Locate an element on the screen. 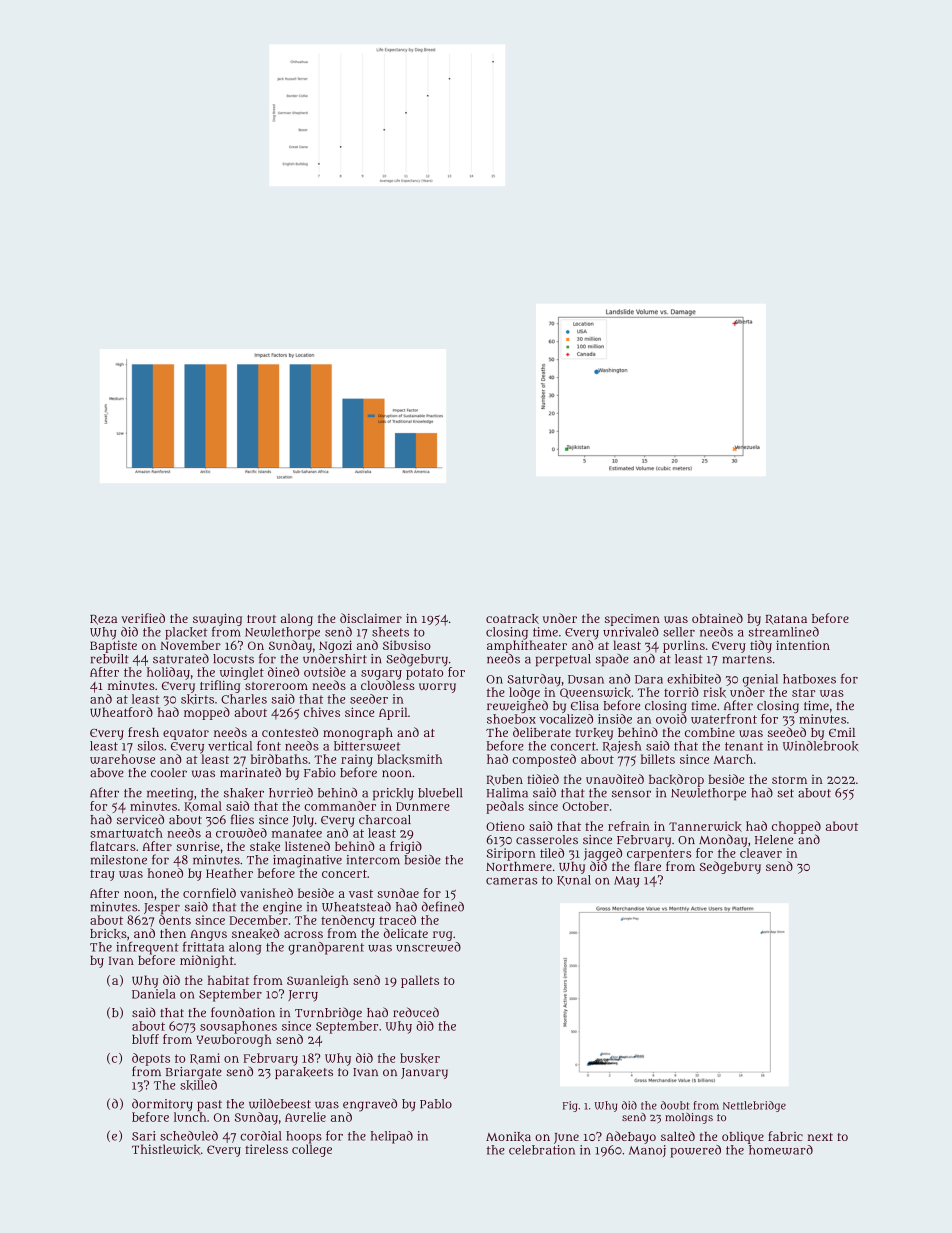  cloudless is located at coordinates (388, 685).
